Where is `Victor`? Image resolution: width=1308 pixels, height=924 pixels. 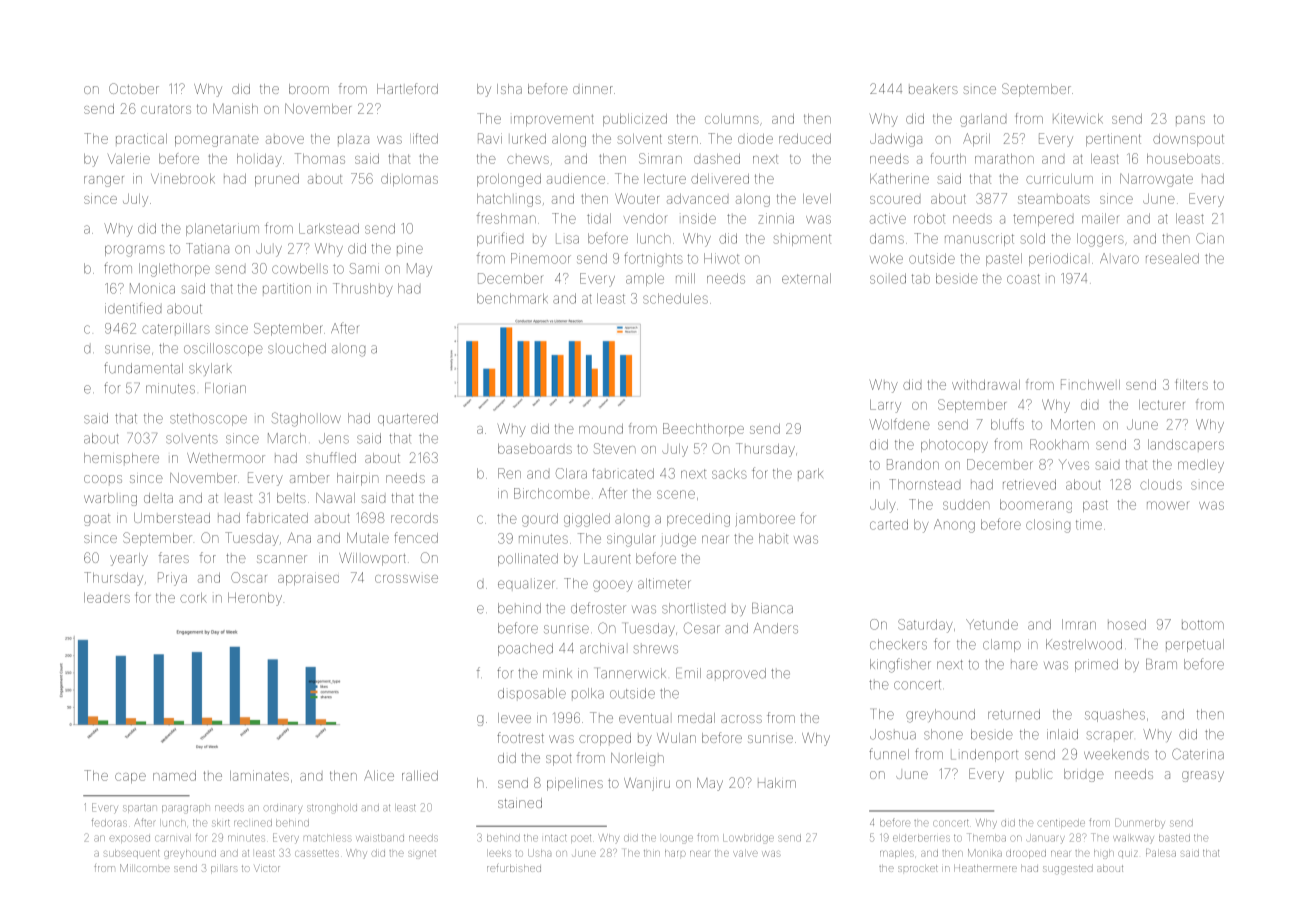
Victor is located at coordinates (267, 868).
